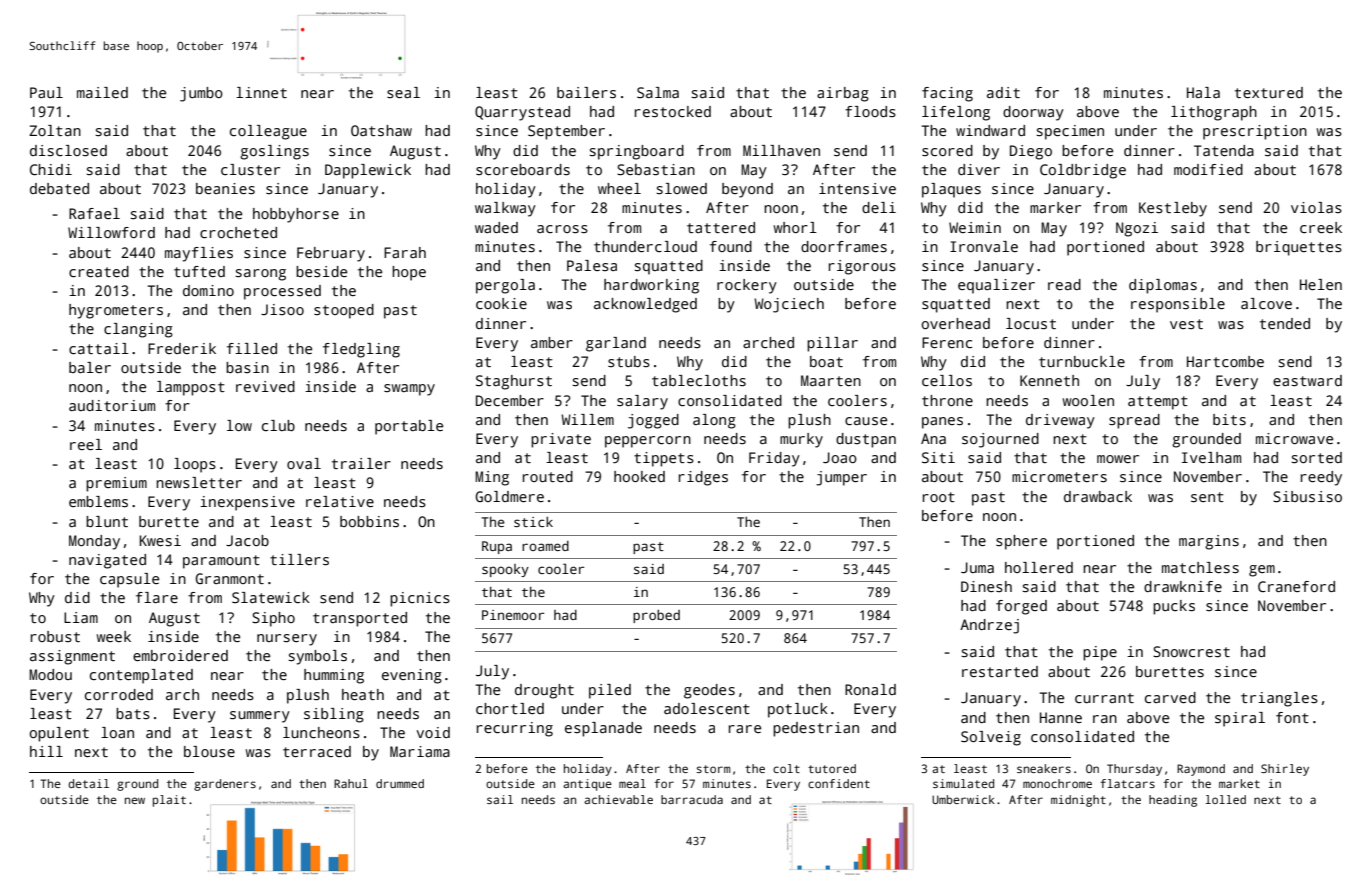 This screenshot has height=887, width=1372. I want to click on bailers, so click(586, 92).
